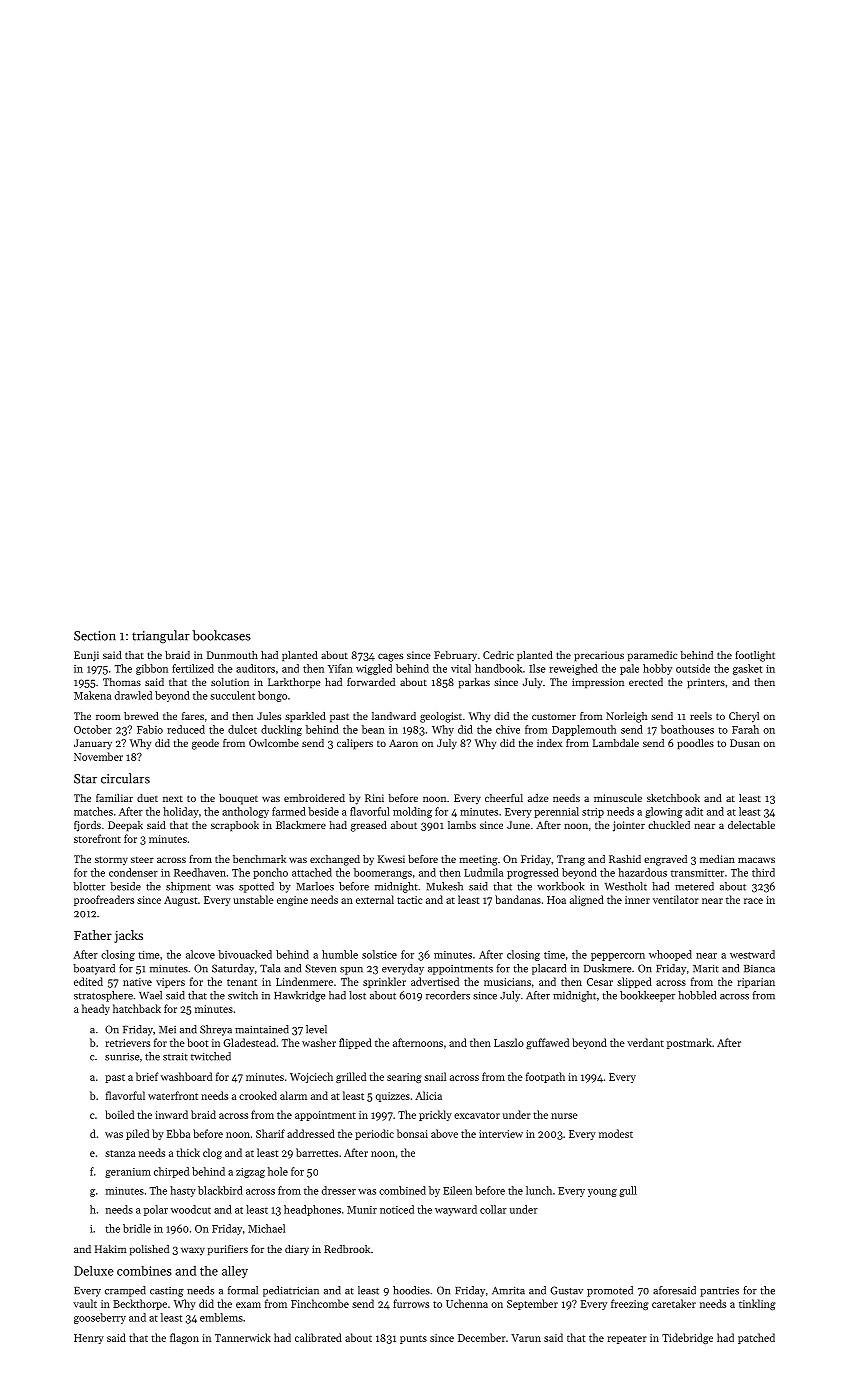  I want to click on succulent, so click(232, 695).
